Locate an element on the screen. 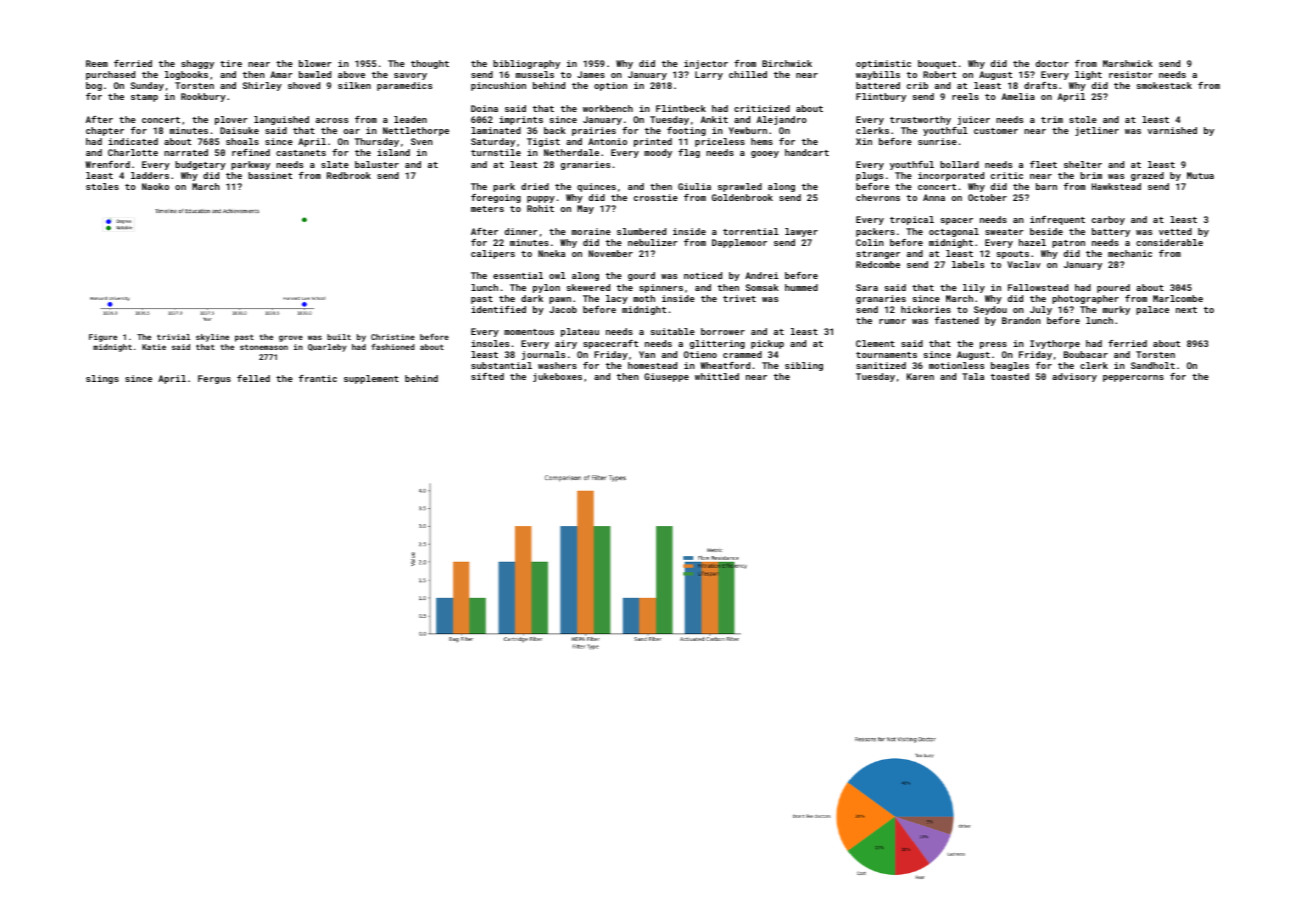  workbench is located at coordinates (608, 108).
